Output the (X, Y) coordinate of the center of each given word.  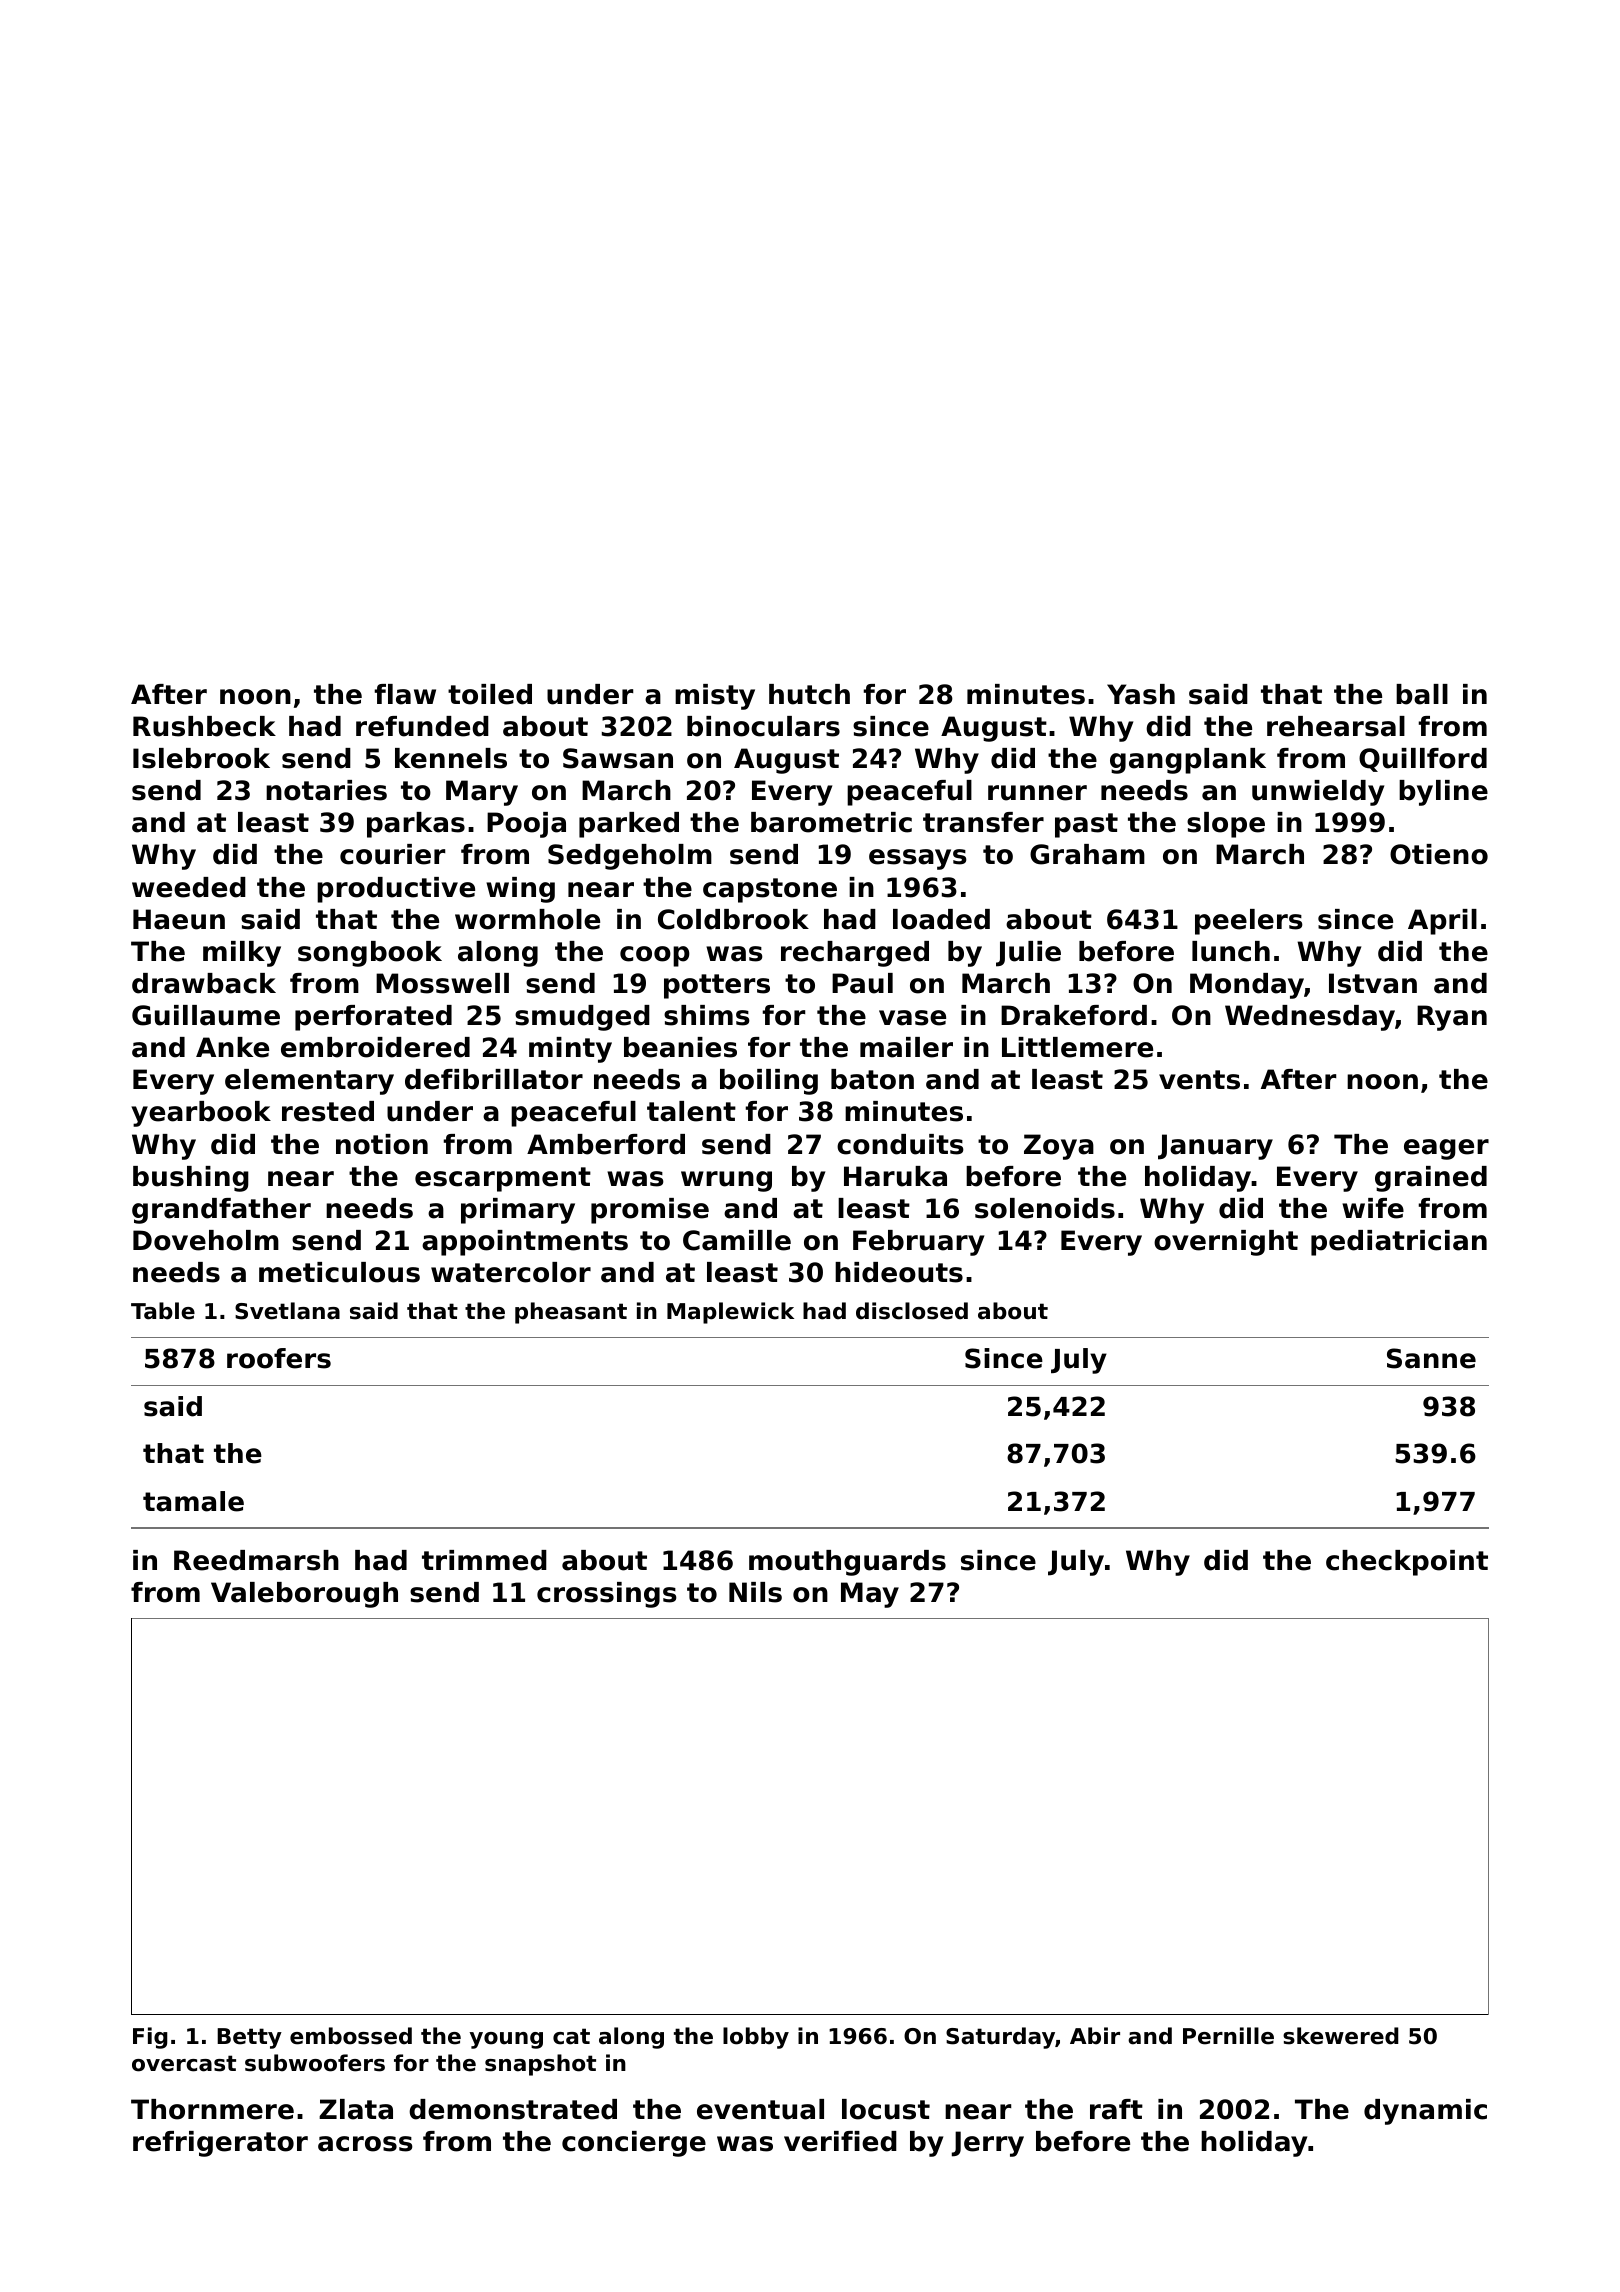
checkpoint (1407, 1563)
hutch (809, 694)
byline (1443, 793)
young (506, 2040)
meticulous (339, 1272)
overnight (1226, 1243)
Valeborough (304, 1595)
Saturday (1000, 2038)
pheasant (571, 1313)
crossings (607, 1595)
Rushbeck (204, 726)
